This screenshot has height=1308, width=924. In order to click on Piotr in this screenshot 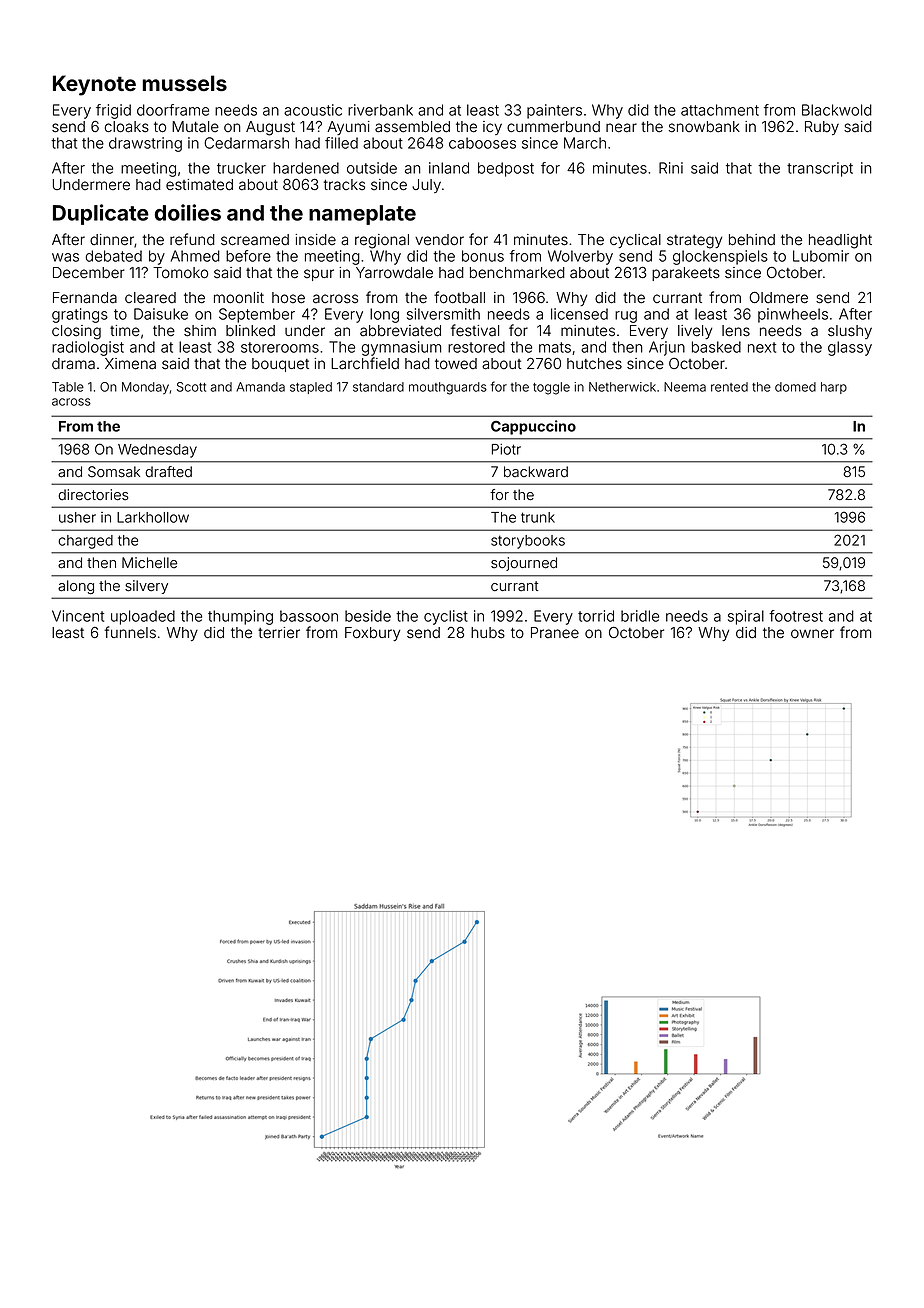, I will do `click(506, 449)`.
